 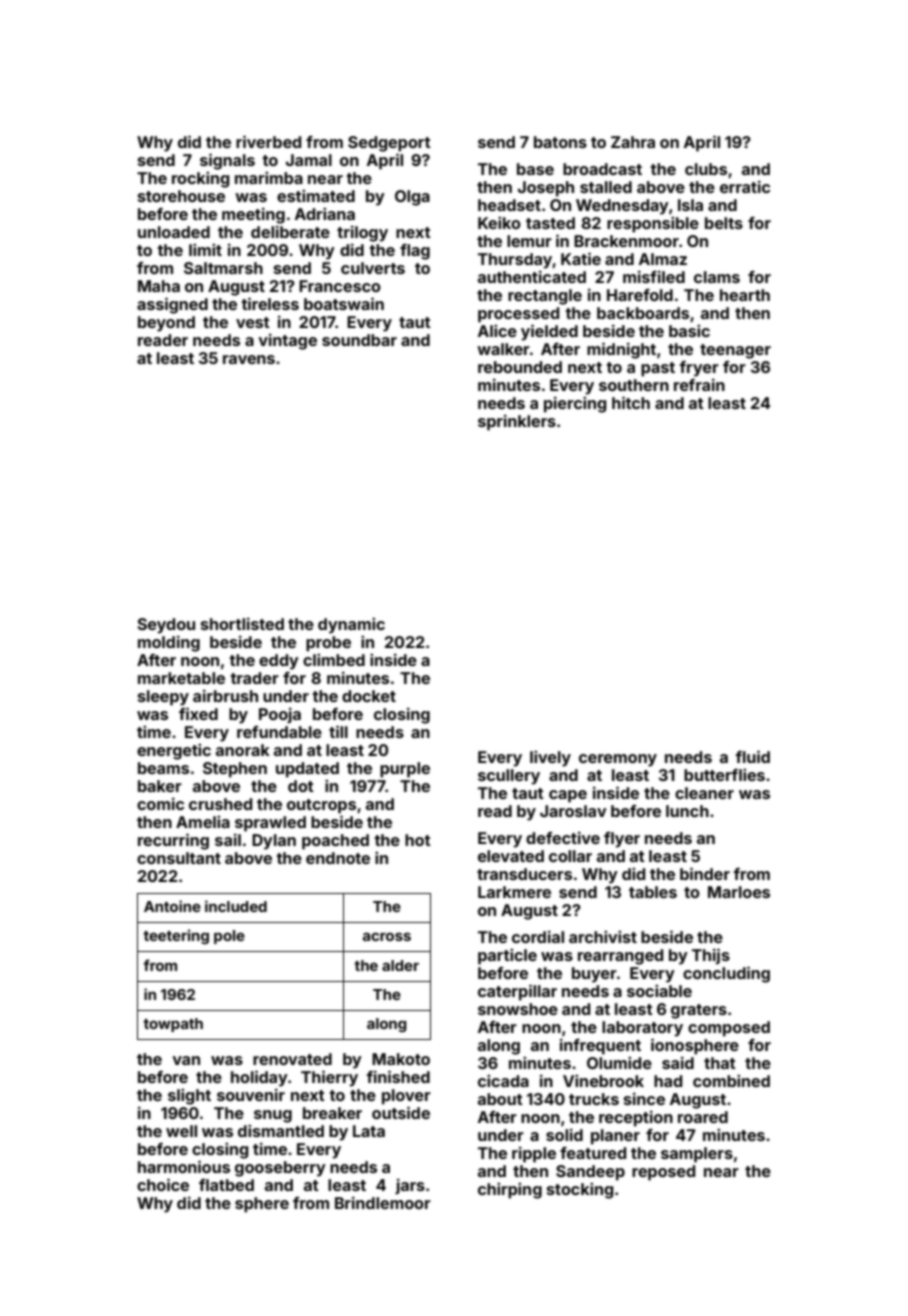 What do you see at coordinates (654, 276) in the screenshot?
I see `misfiled` at bounding box center [654, 276].
